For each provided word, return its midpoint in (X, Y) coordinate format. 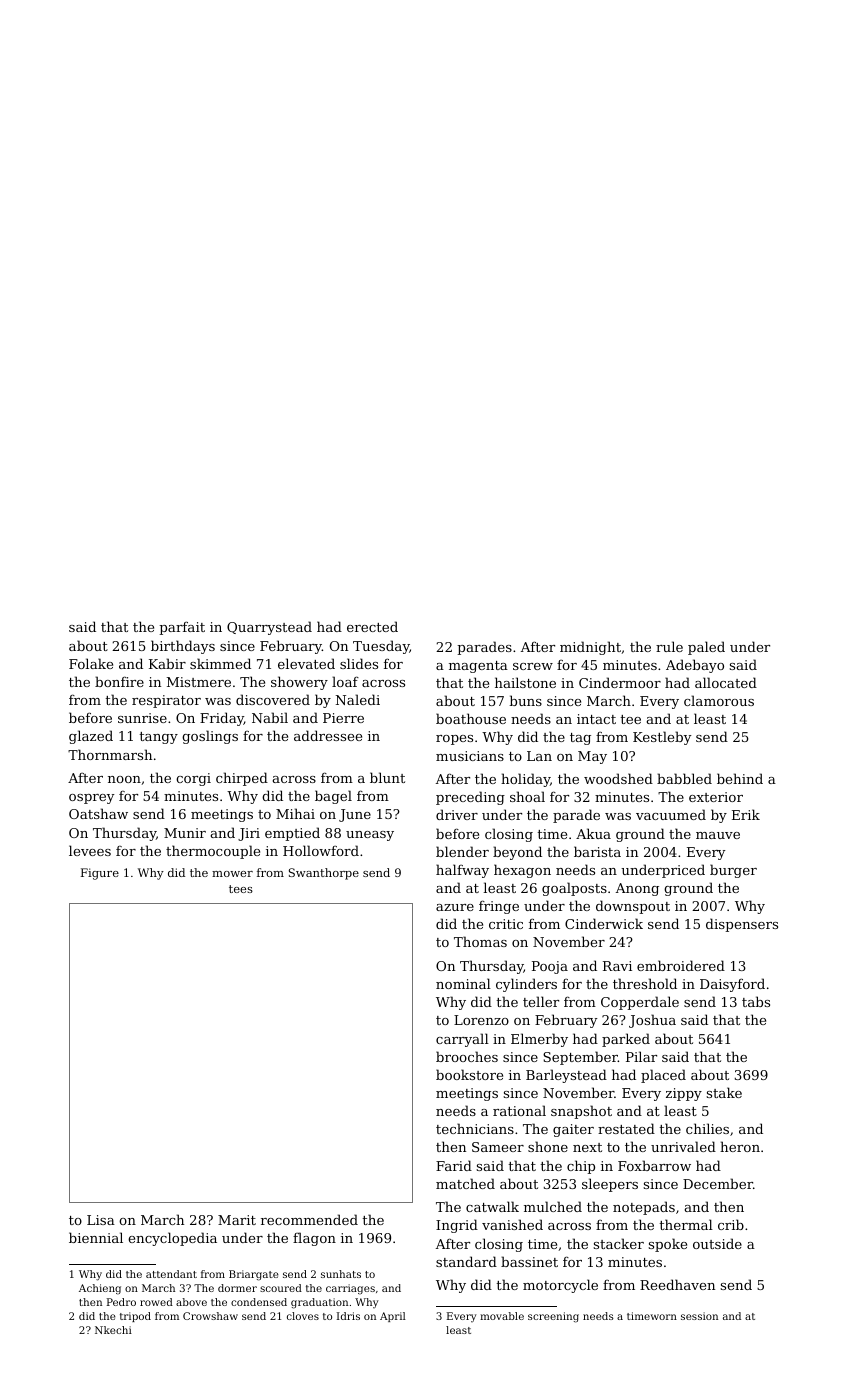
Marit (237, 1220)
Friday (222, 719)
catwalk (492, 1206)
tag (580, 739)
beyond (517, 853)
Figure (100, 874)
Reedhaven (677, 1284)
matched (465, 1183)
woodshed (618, 778)
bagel (333, 797)
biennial (96, 1237)
